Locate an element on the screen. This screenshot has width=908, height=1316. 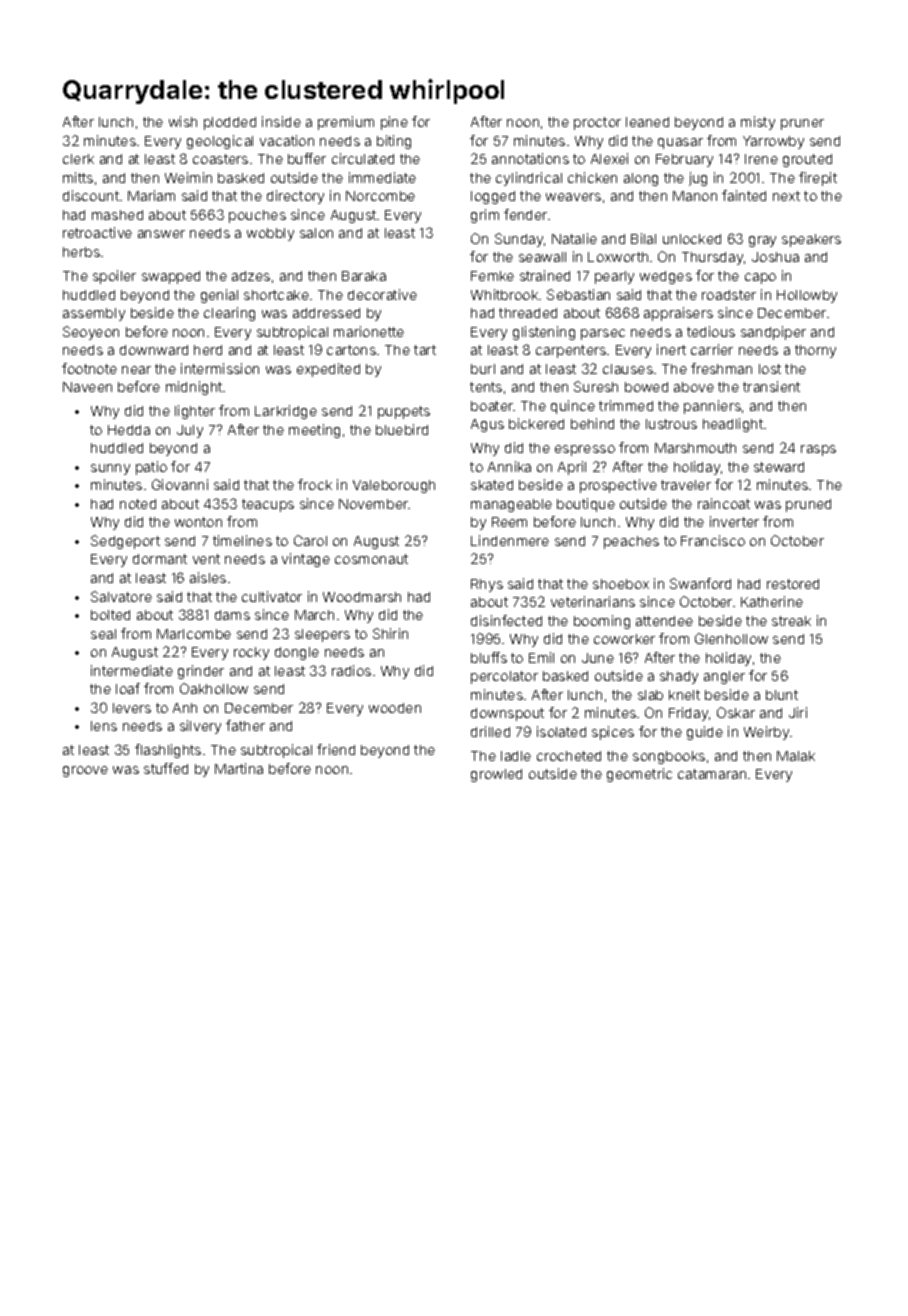
salon is located at coordinates (316, 233).
